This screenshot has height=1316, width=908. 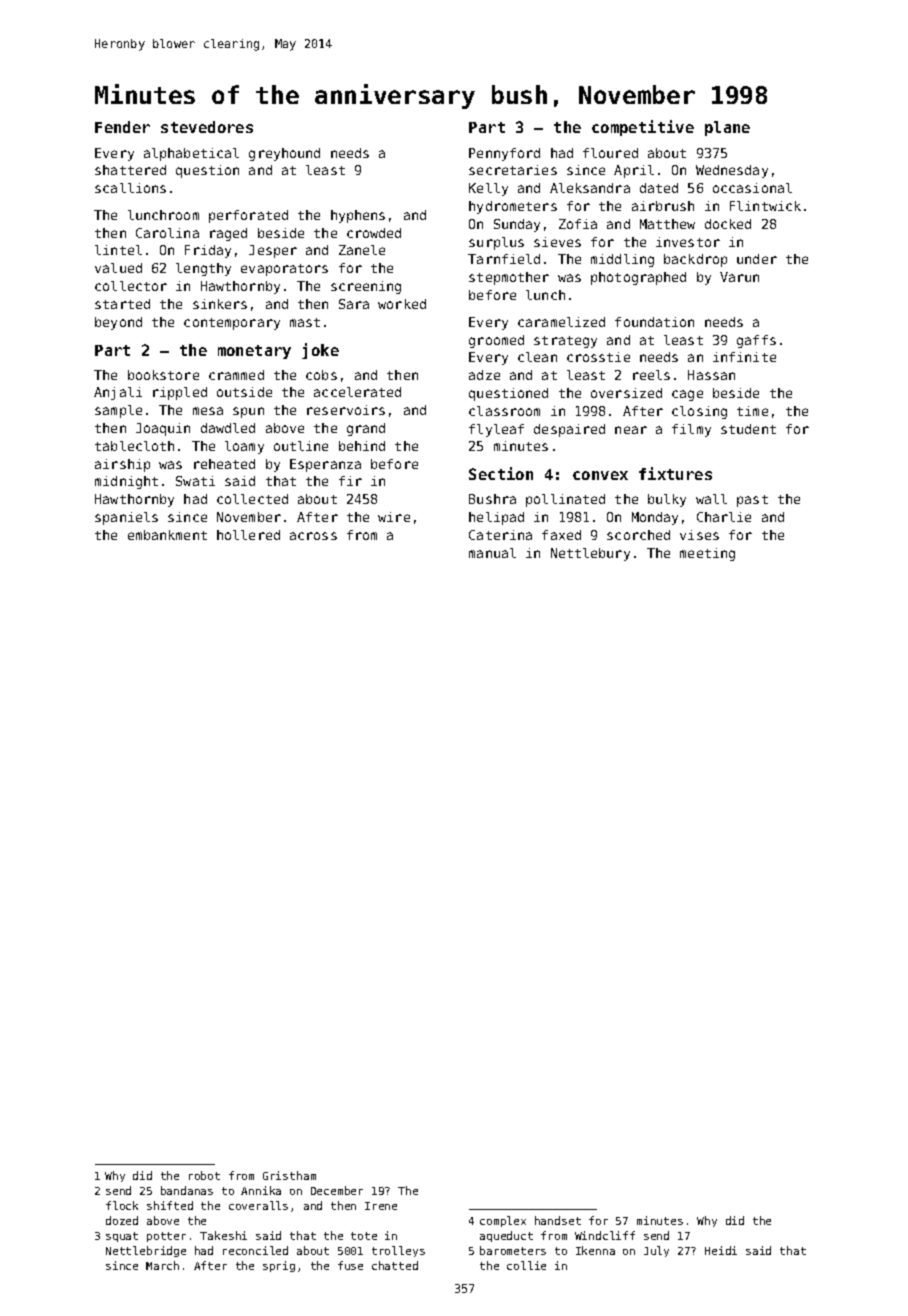 I want to click on squat, so click(x=122, y=1237).
